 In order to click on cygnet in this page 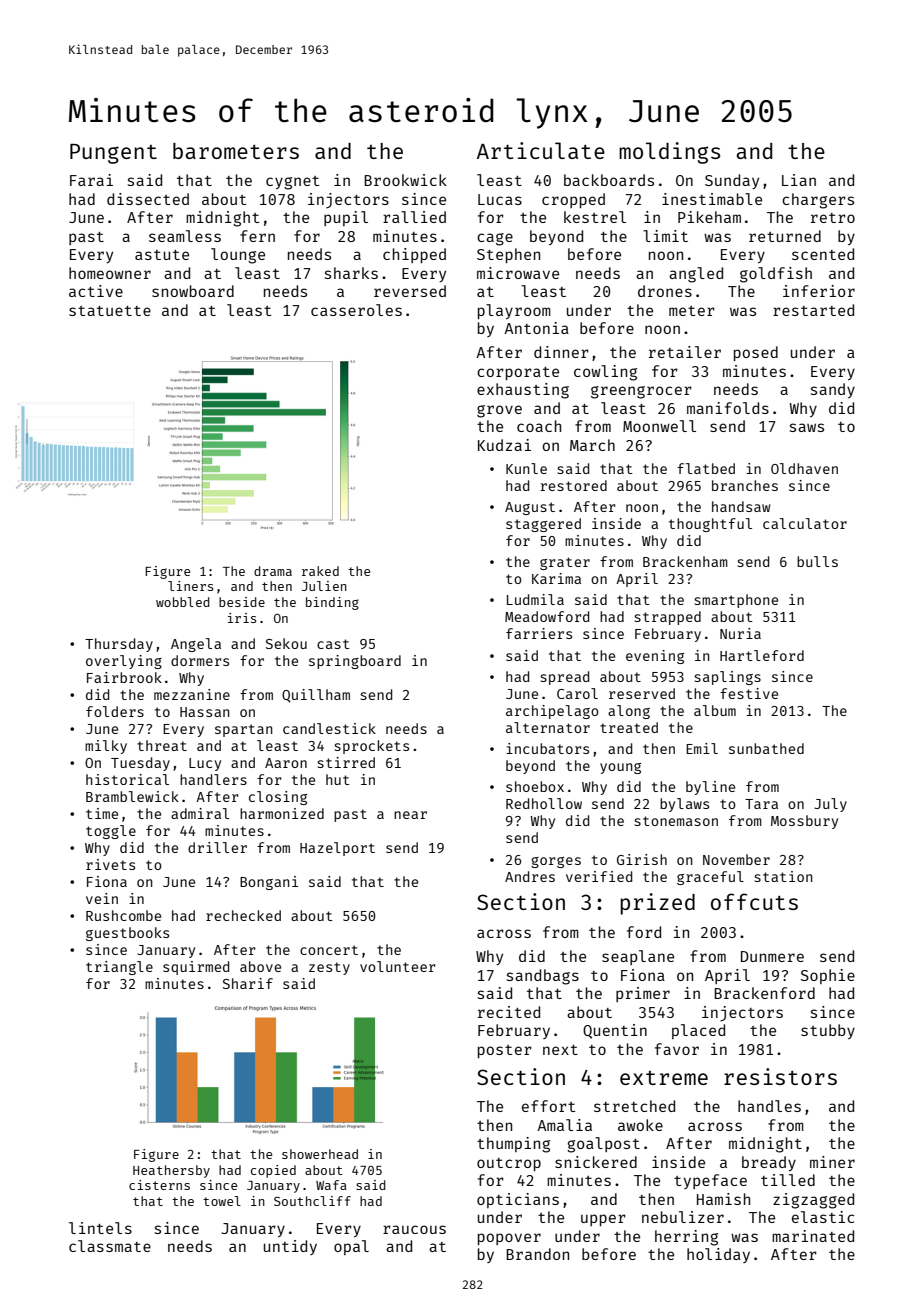, I will do `click(292, 183)`.
